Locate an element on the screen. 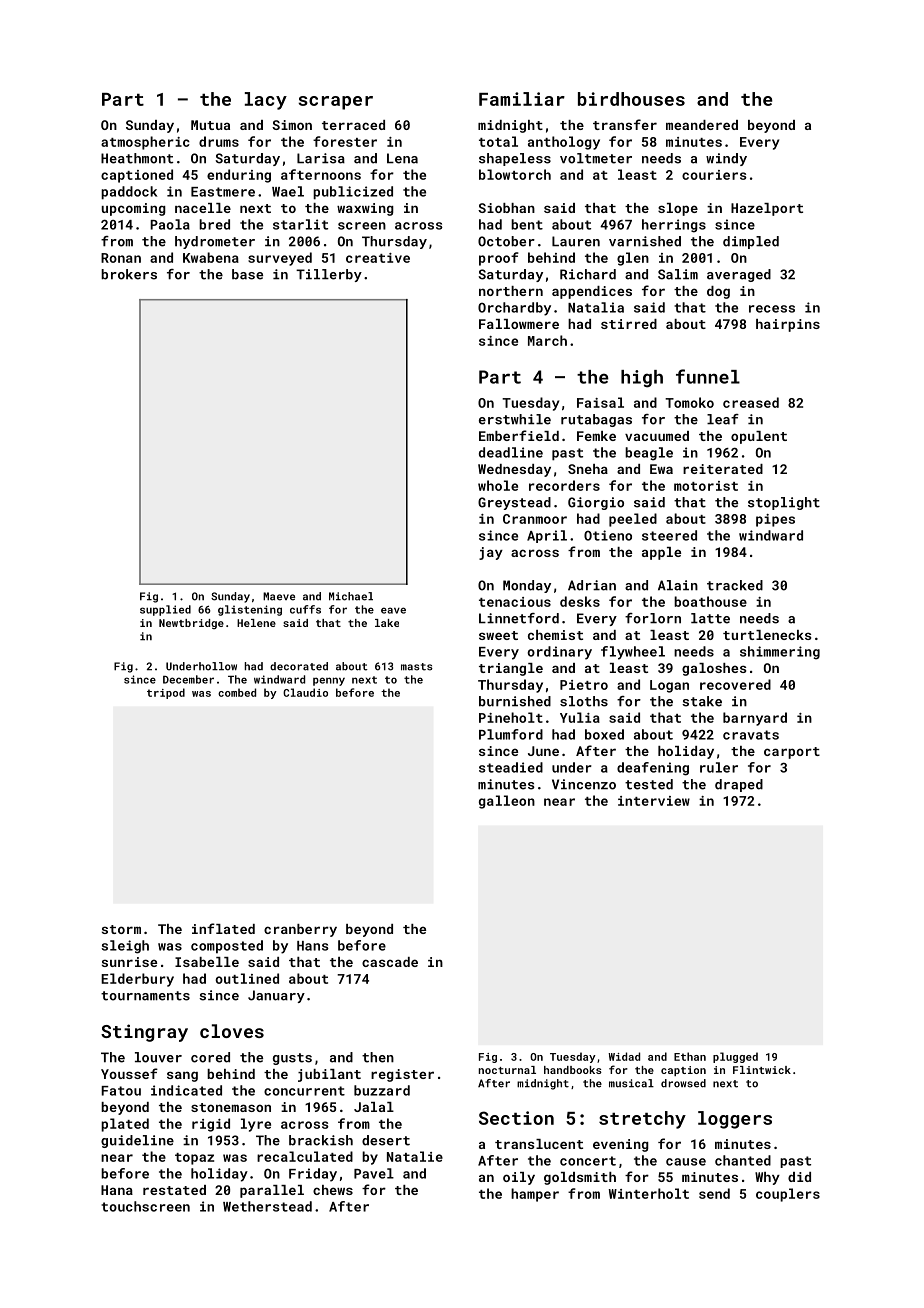  oily is located at coordinates (519, 1178).
